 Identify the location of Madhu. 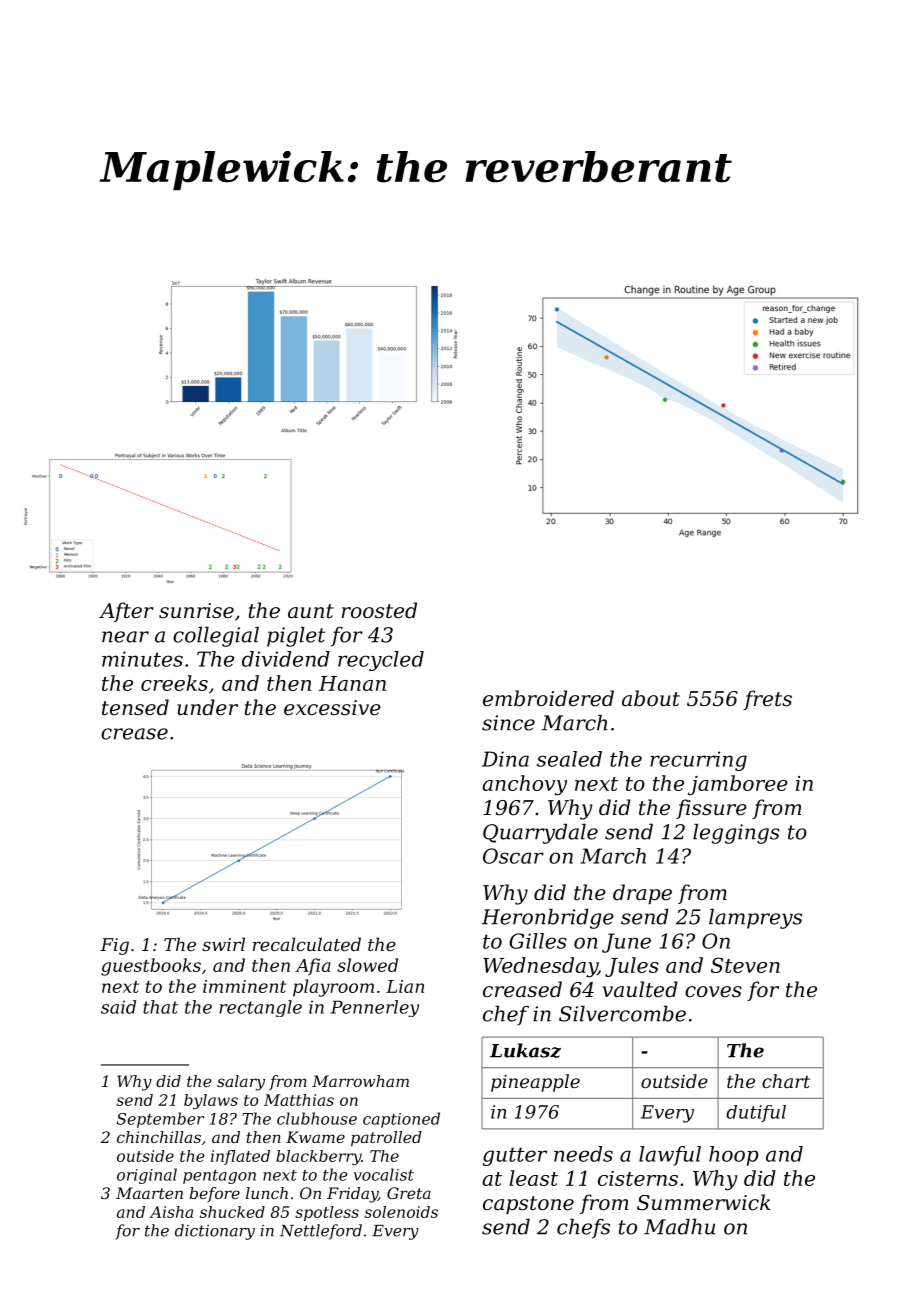
(679, 1227).
